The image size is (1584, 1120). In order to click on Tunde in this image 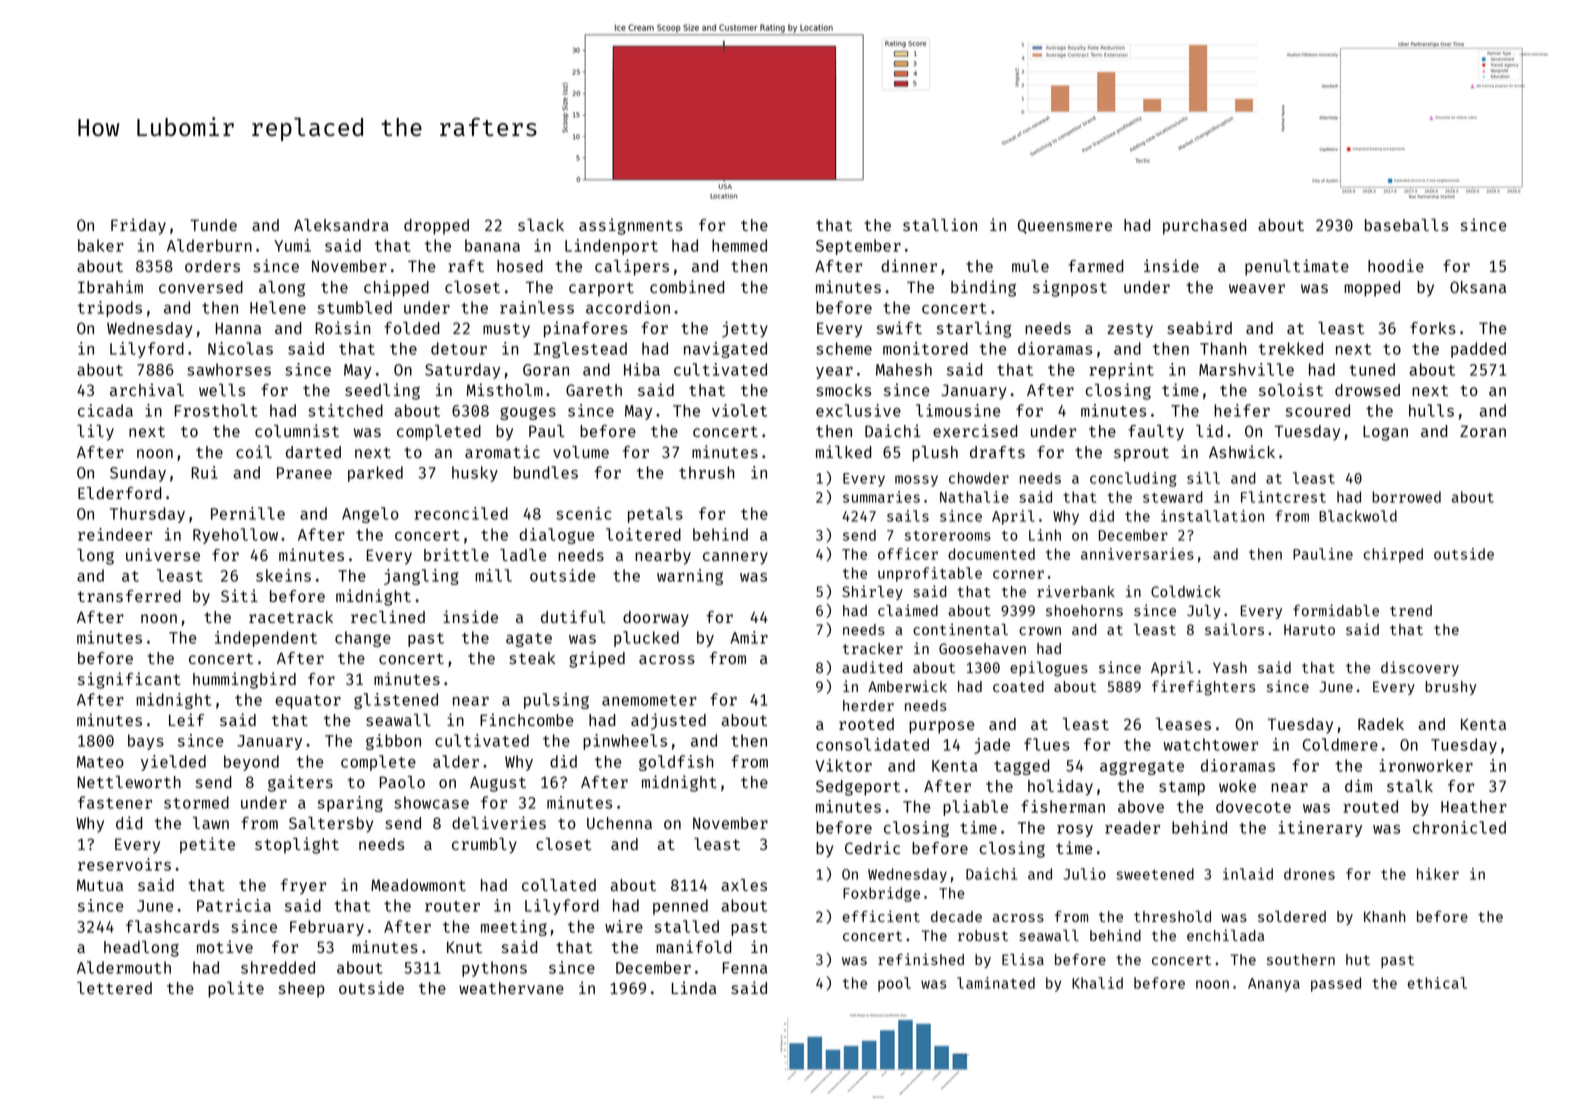, I will do `click(213, 225)`.
